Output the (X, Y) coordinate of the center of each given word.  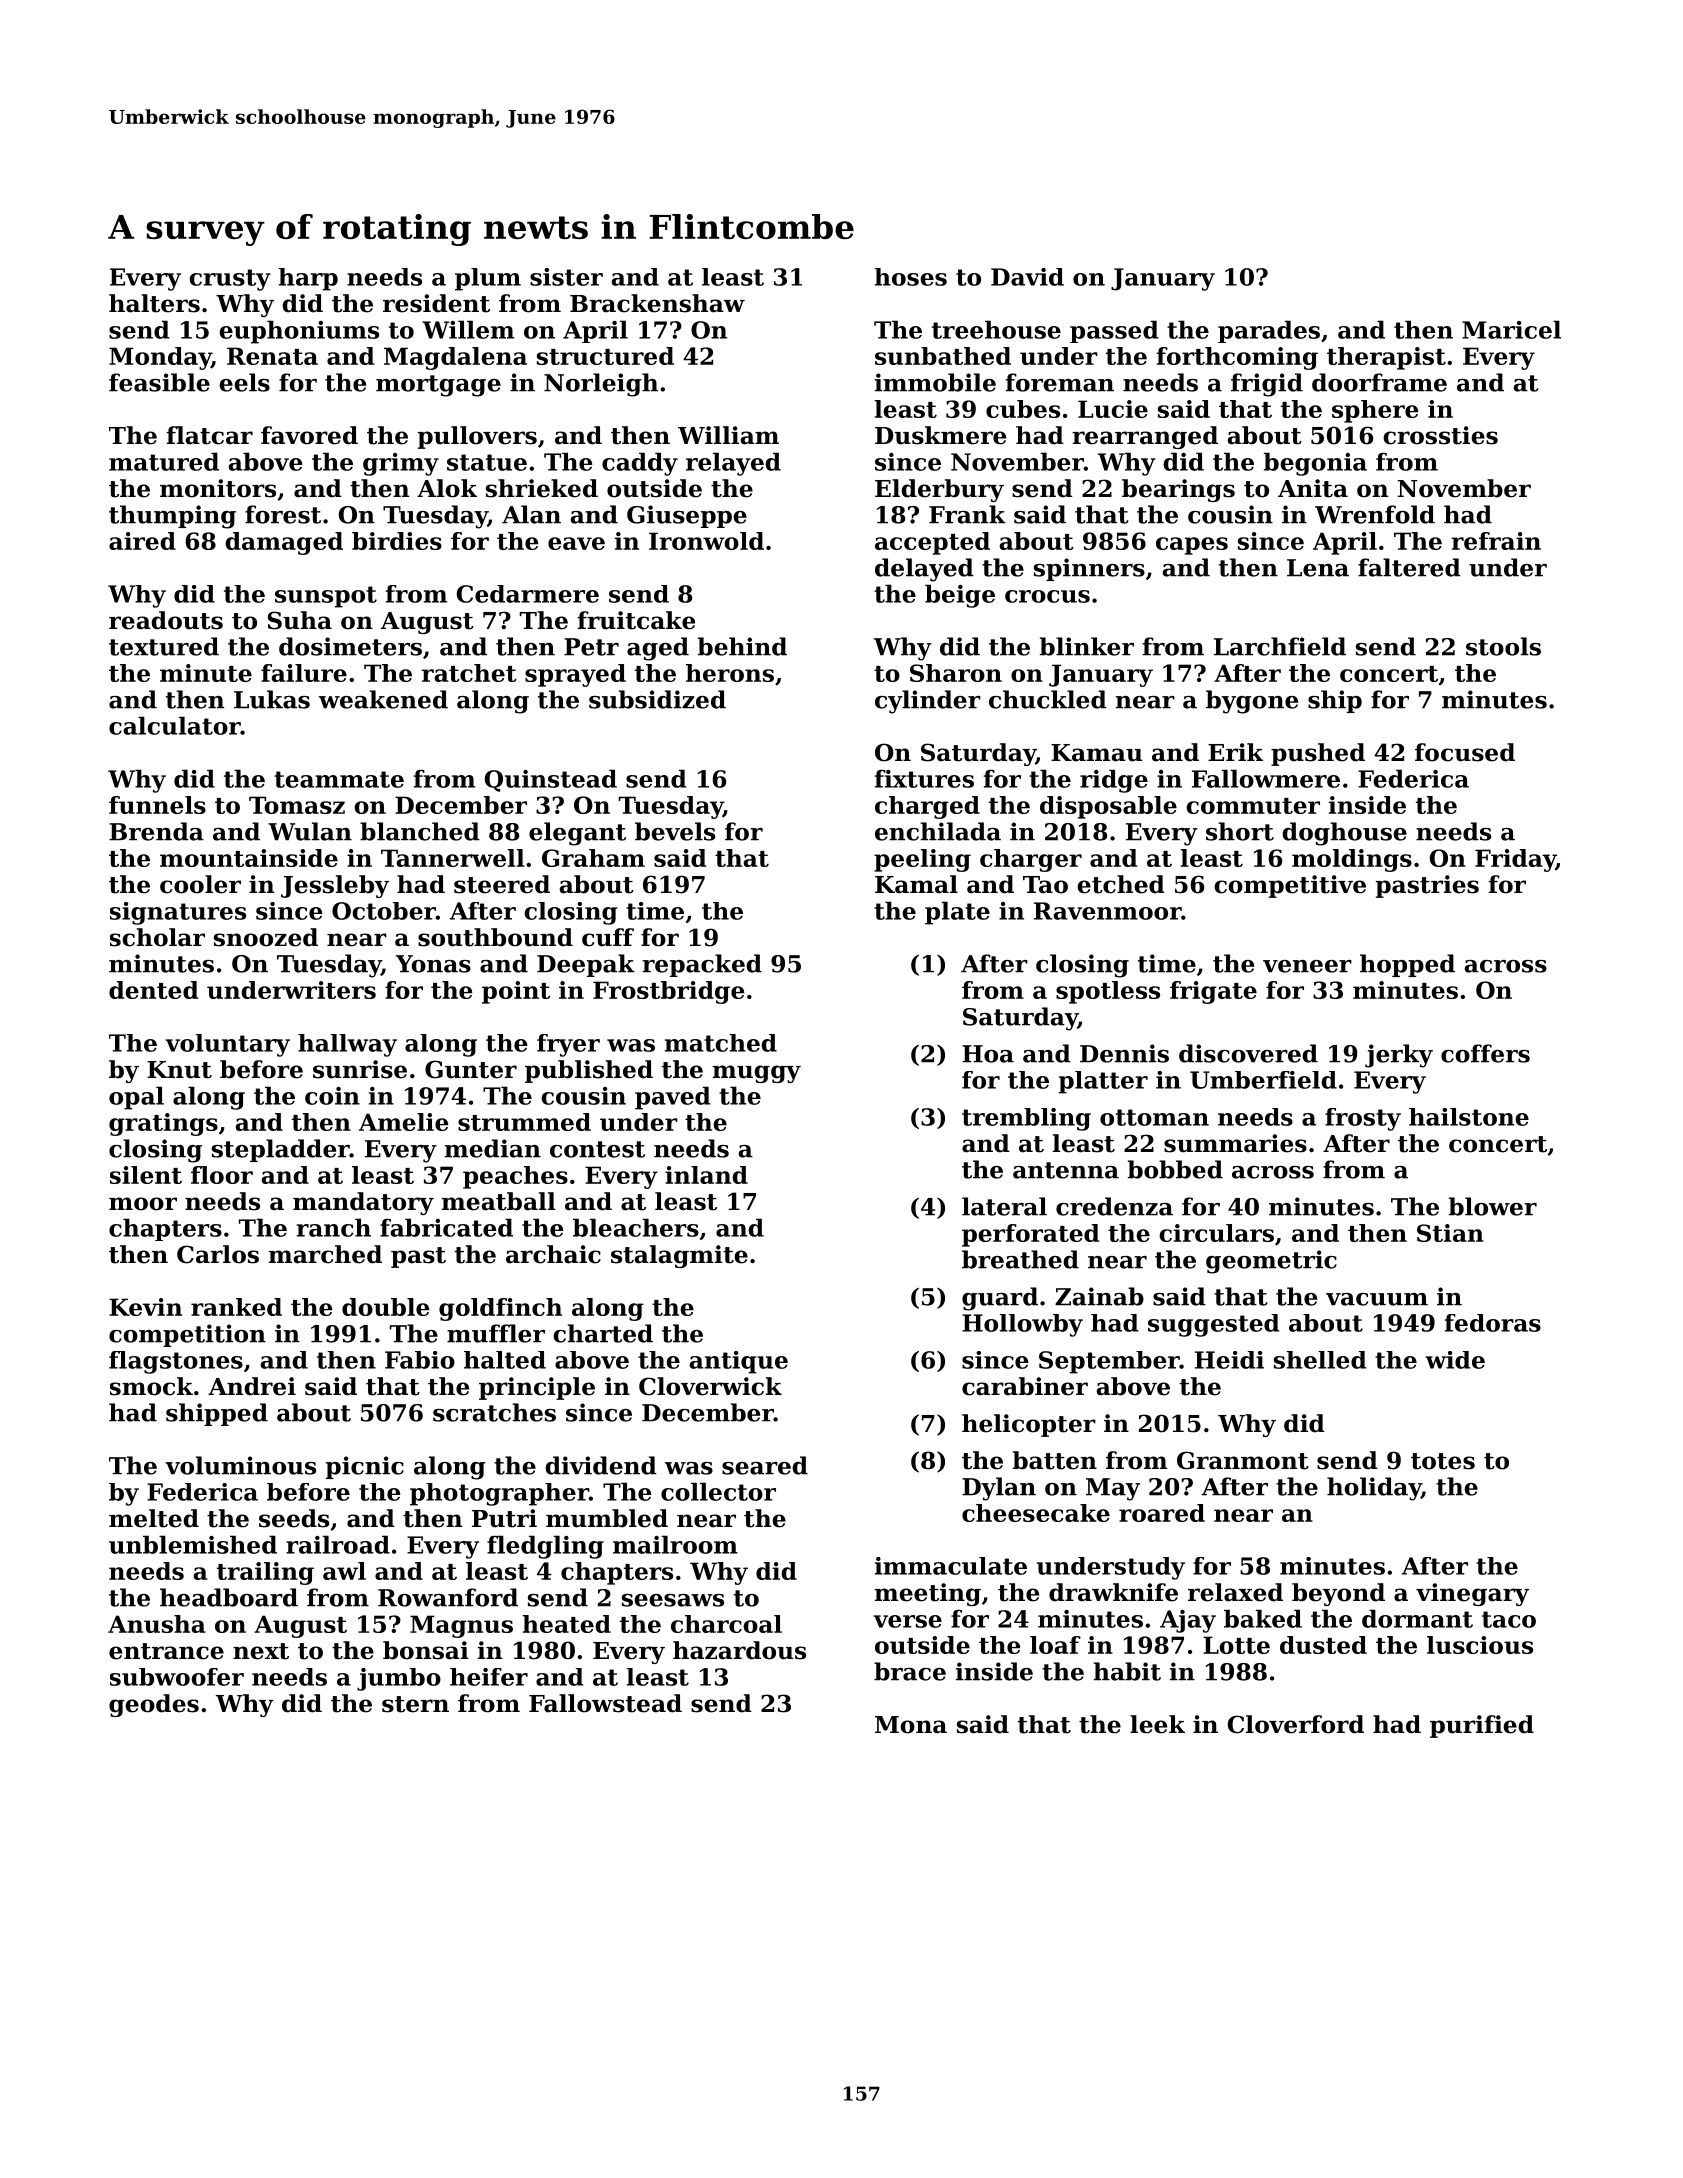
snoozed (266, 937)
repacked (702, 965)
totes (1443, 1461)
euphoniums (299, 332)
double (385, 1307)
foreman (1060, 382)
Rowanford (448, 1597)
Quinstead (551, 780)
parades (1269, 331)
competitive (1290, 886)
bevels (675, 831)
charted (603, 1333)
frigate (1213, 992)
